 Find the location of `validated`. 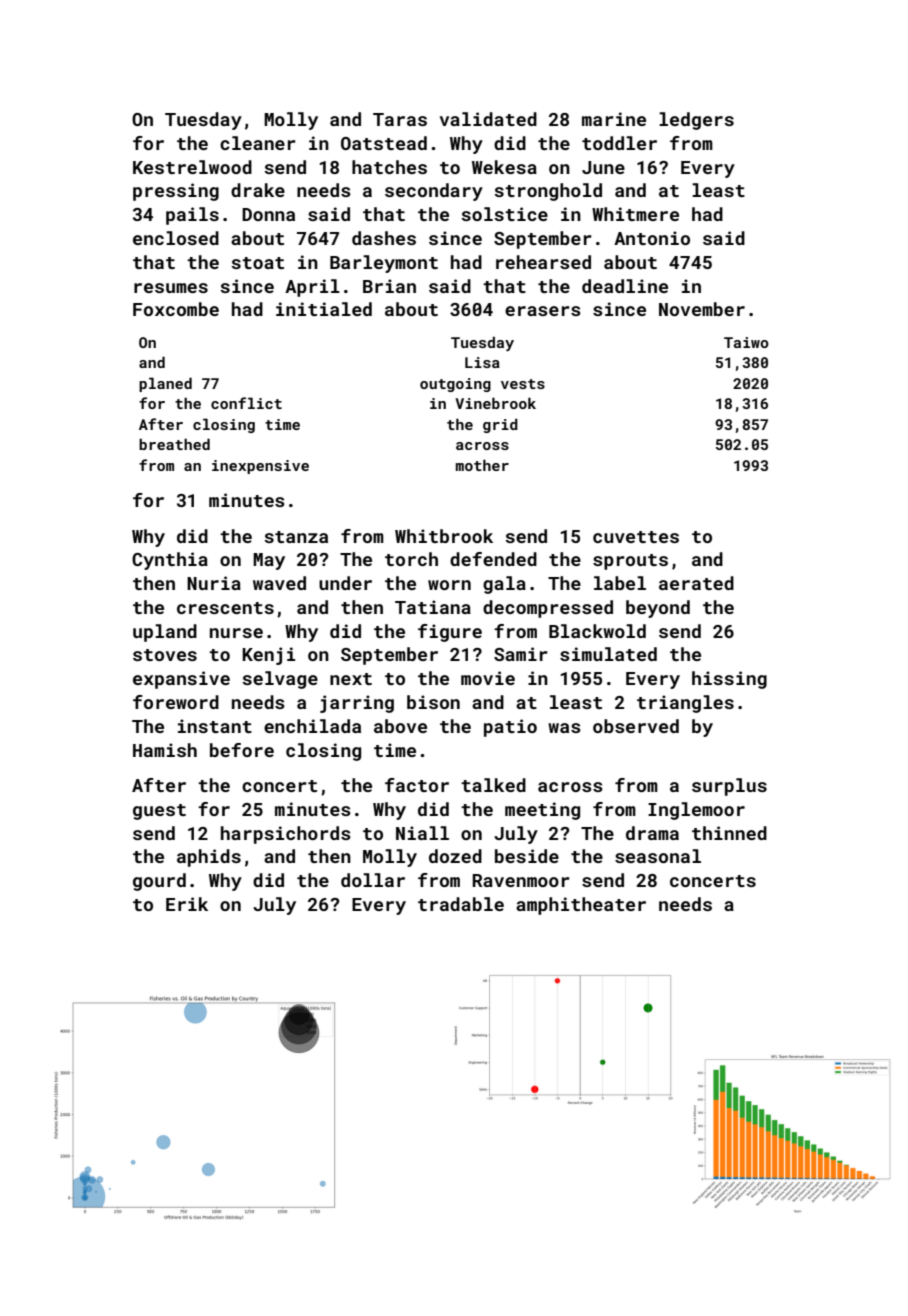

validated is located at coordinates (488, 119).
